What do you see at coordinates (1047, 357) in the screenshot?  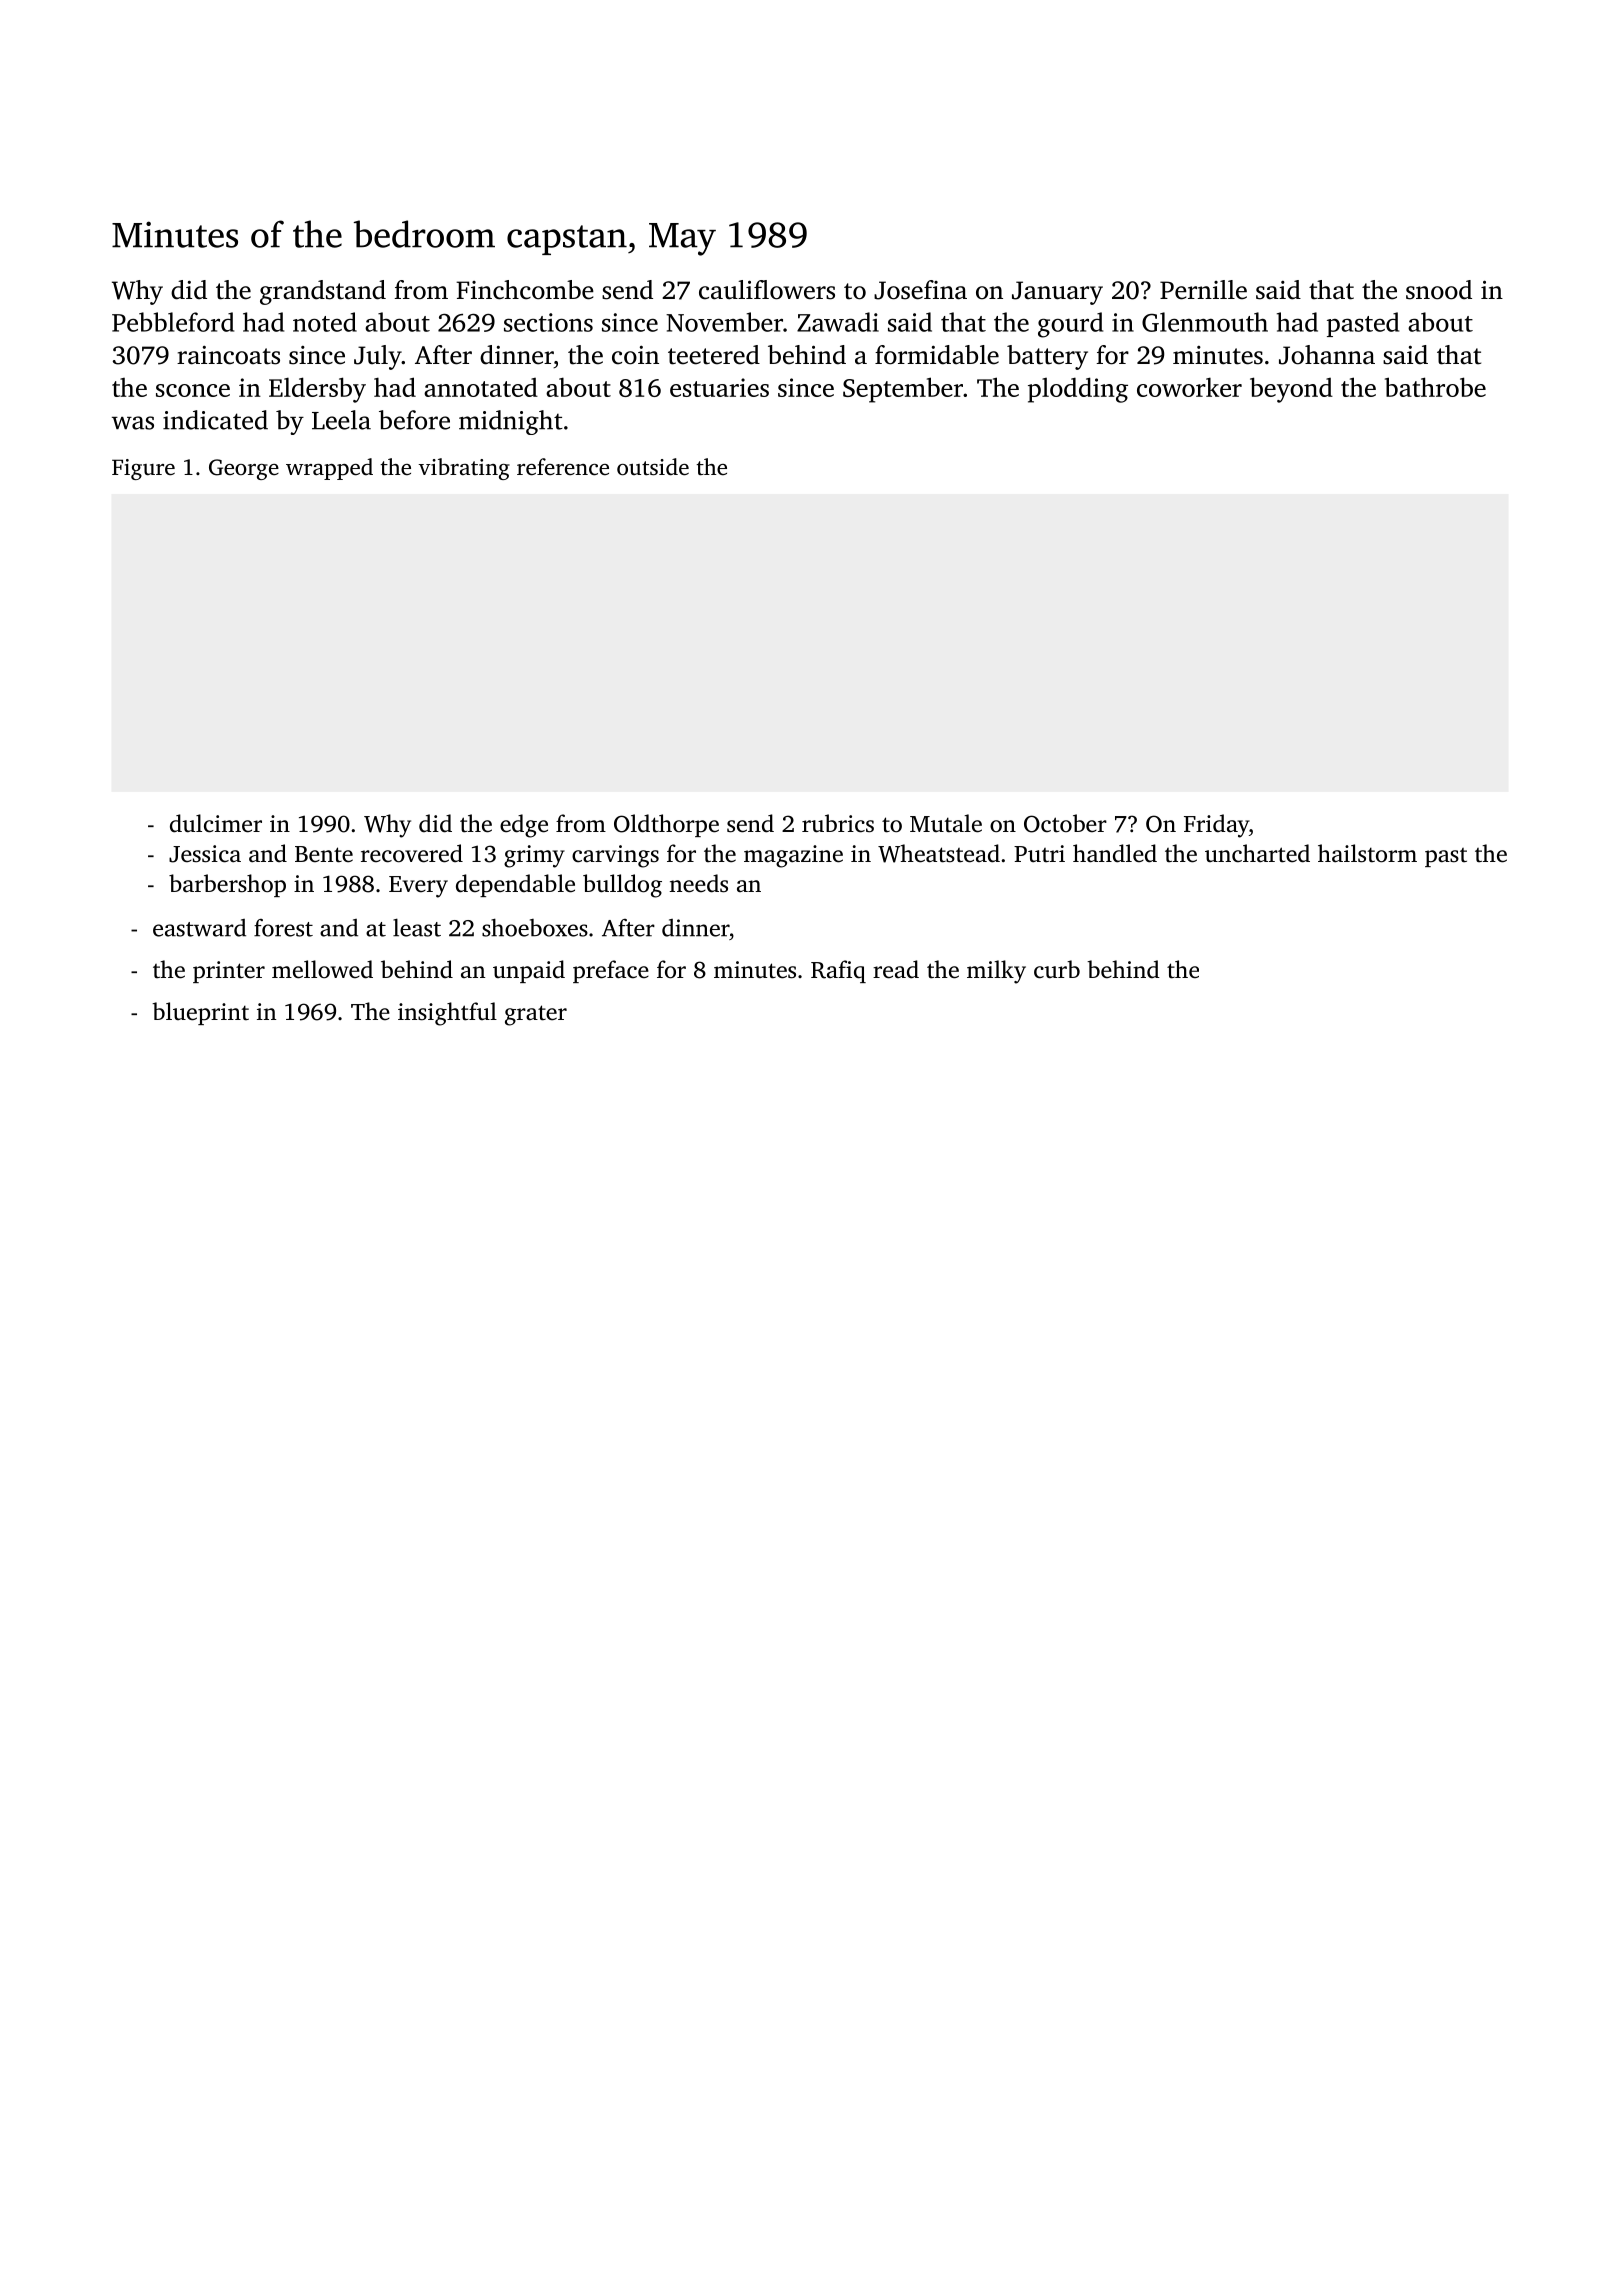 I see `battery` at bounding box center [1047, 357].
